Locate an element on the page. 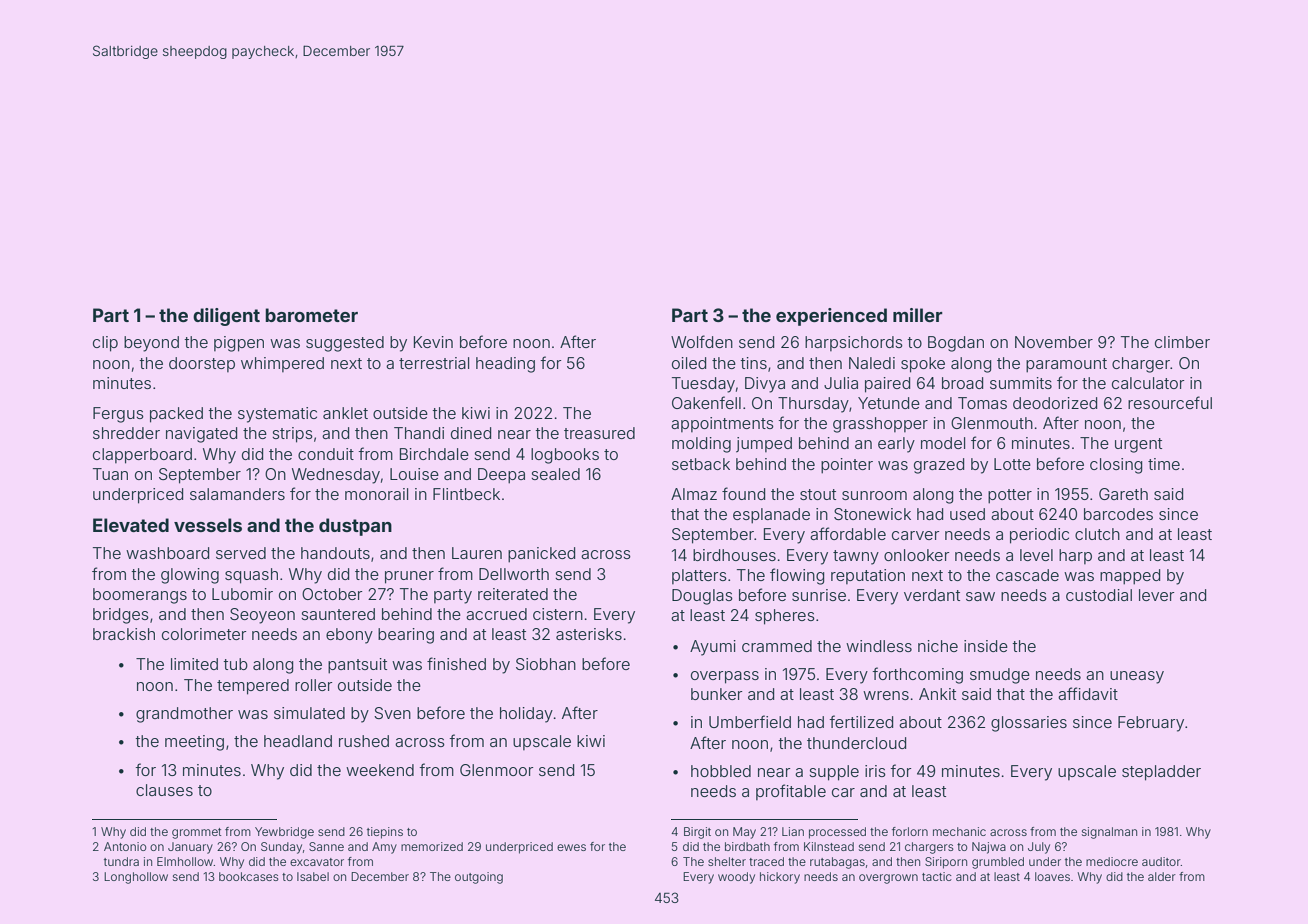  experienced is located at coordinates (831, 317).
